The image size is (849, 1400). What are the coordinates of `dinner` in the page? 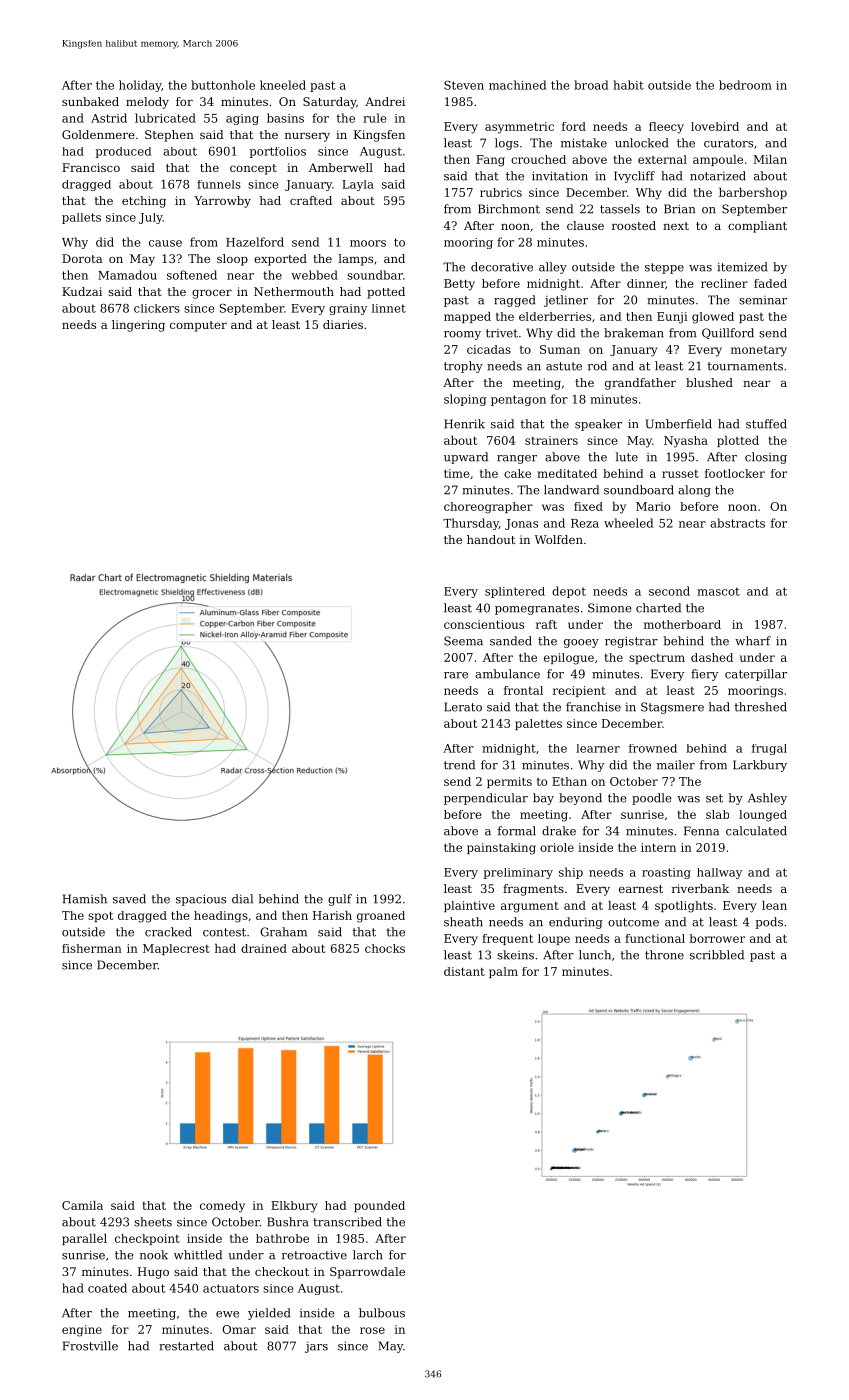 It's located at (646, 283).
